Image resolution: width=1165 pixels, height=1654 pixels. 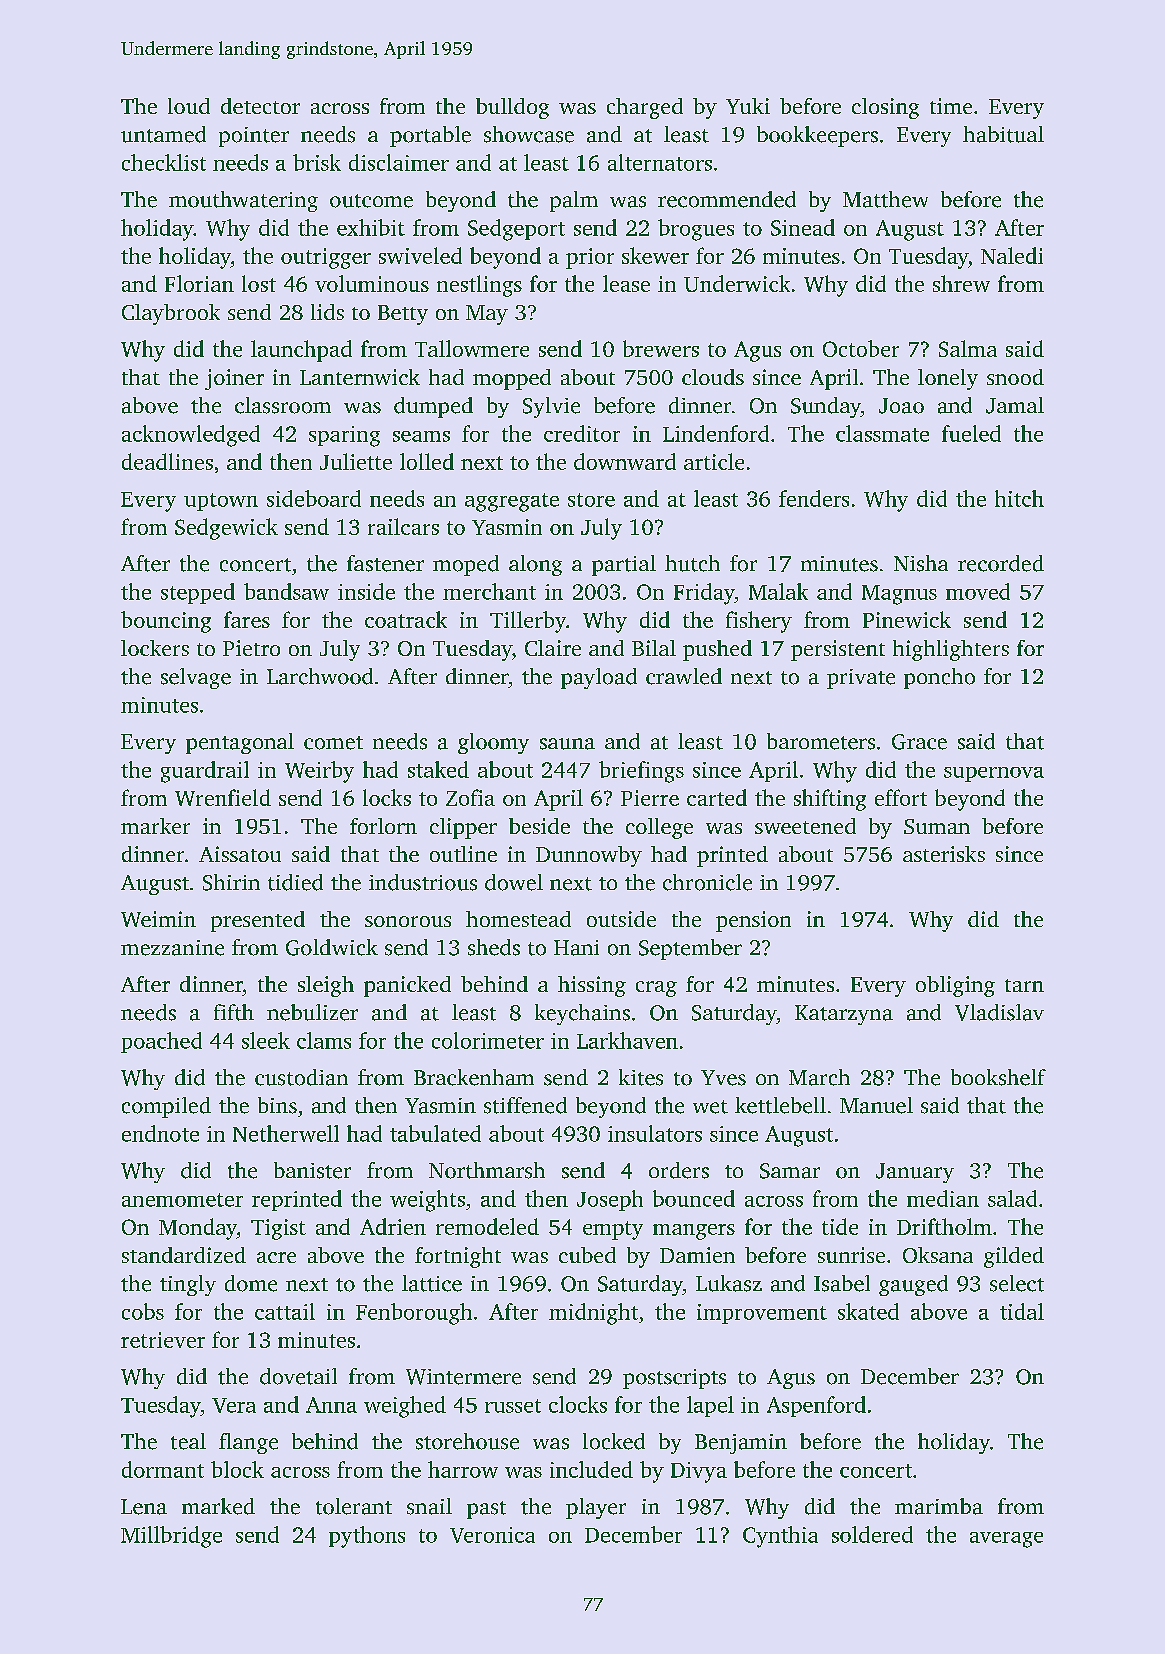 What do you see at coordinates (704, 594) in the document?
I see `Friday` at bounding box center [704, 594].
